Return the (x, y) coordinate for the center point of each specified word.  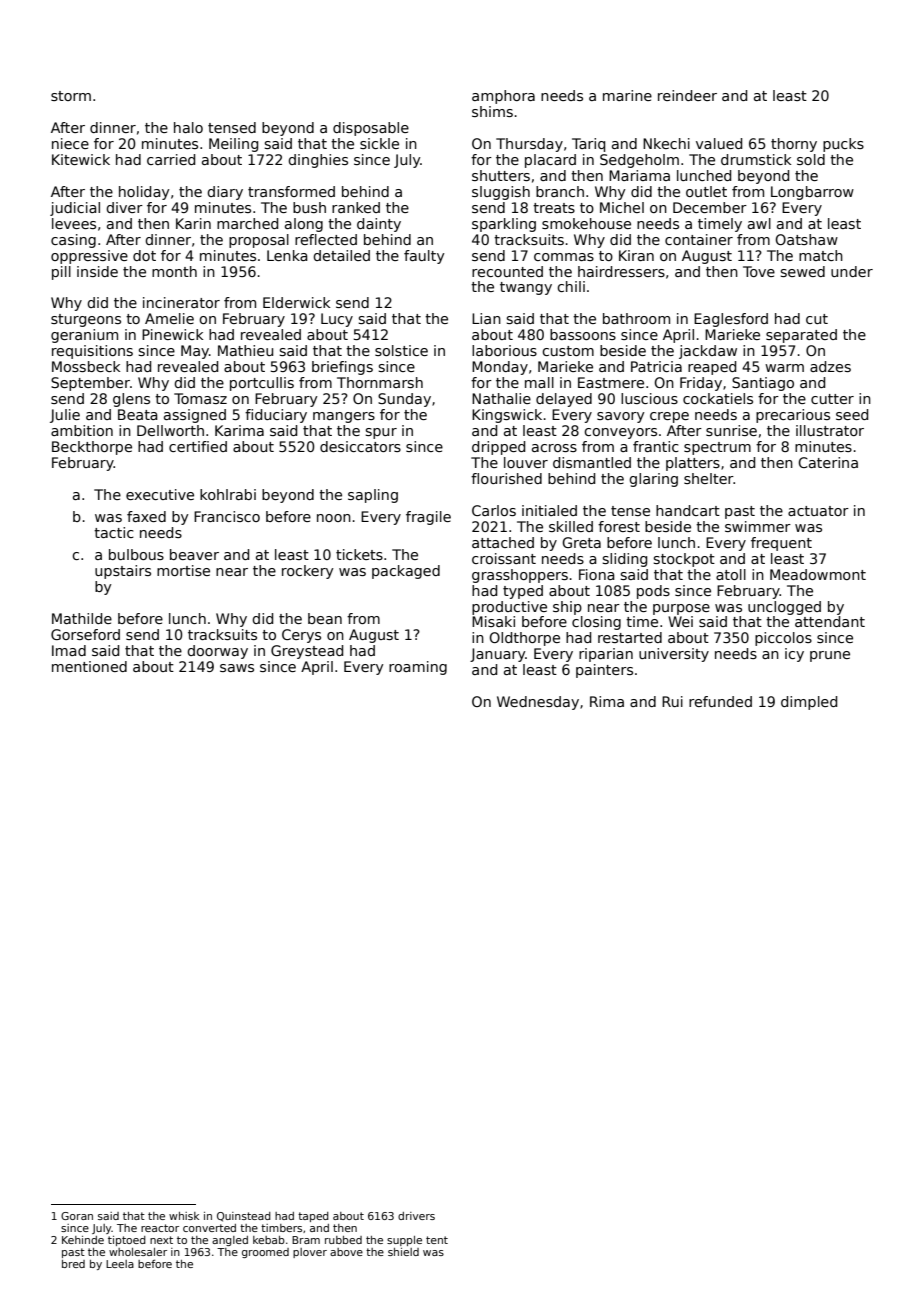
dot (144, 255)
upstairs (123, 572)
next (161, 1240)
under (852, 271)
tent (437, 1240)
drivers (416, 1216)
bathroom (636, 318)
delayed (564, 400)
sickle (379, 143)
